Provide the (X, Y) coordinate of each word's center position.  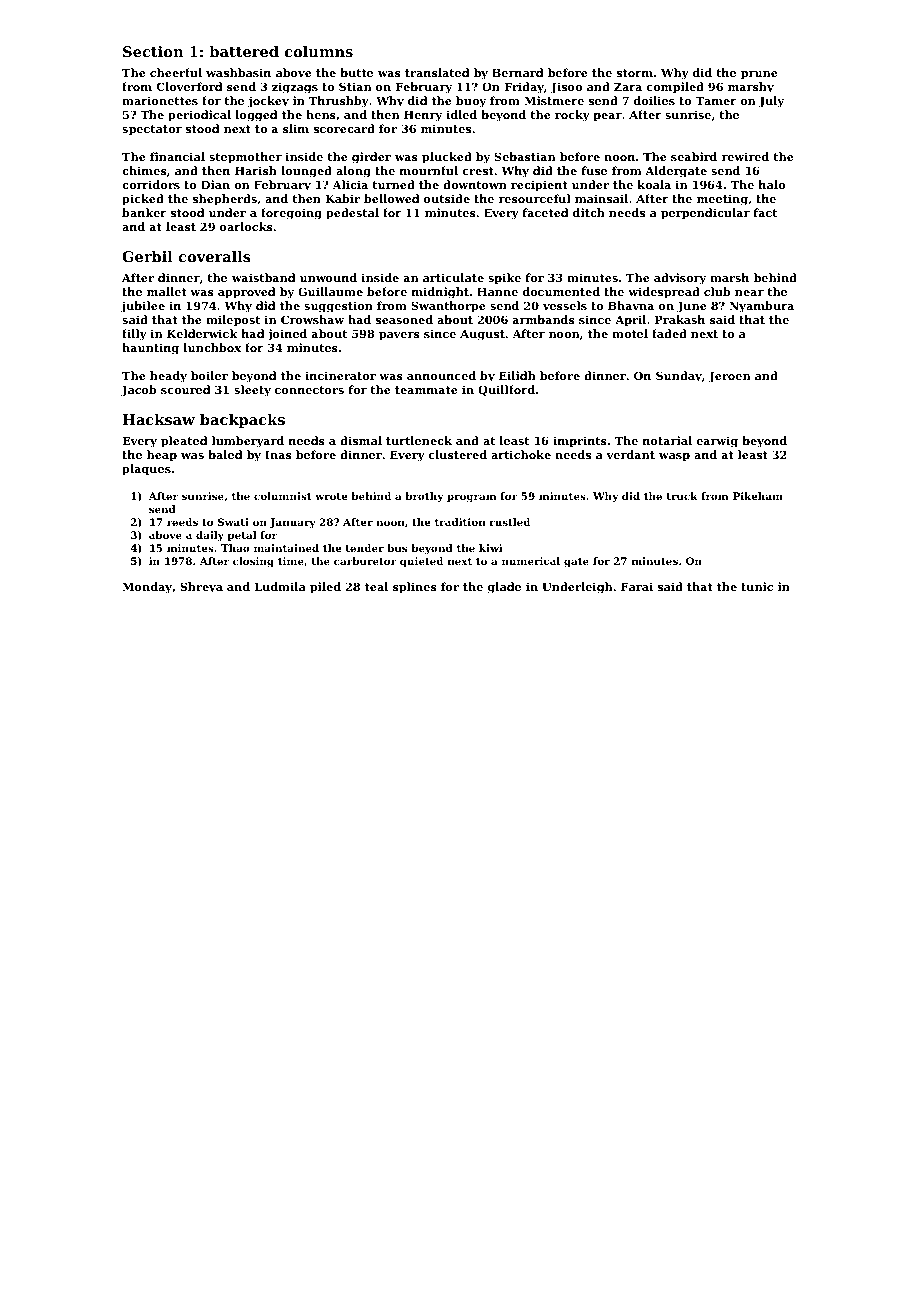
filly (134, 335)
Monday (147, 588)
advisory (680, 279)
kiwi (491, 548)
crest (478, 171)
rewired (745, 156)
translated (437, 72)
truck (682, 496)
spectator (152, 130)
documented (561, 291)
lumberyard (248, 442)
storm (635, 73)
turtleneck (419, 440)
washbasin (238, 72)
